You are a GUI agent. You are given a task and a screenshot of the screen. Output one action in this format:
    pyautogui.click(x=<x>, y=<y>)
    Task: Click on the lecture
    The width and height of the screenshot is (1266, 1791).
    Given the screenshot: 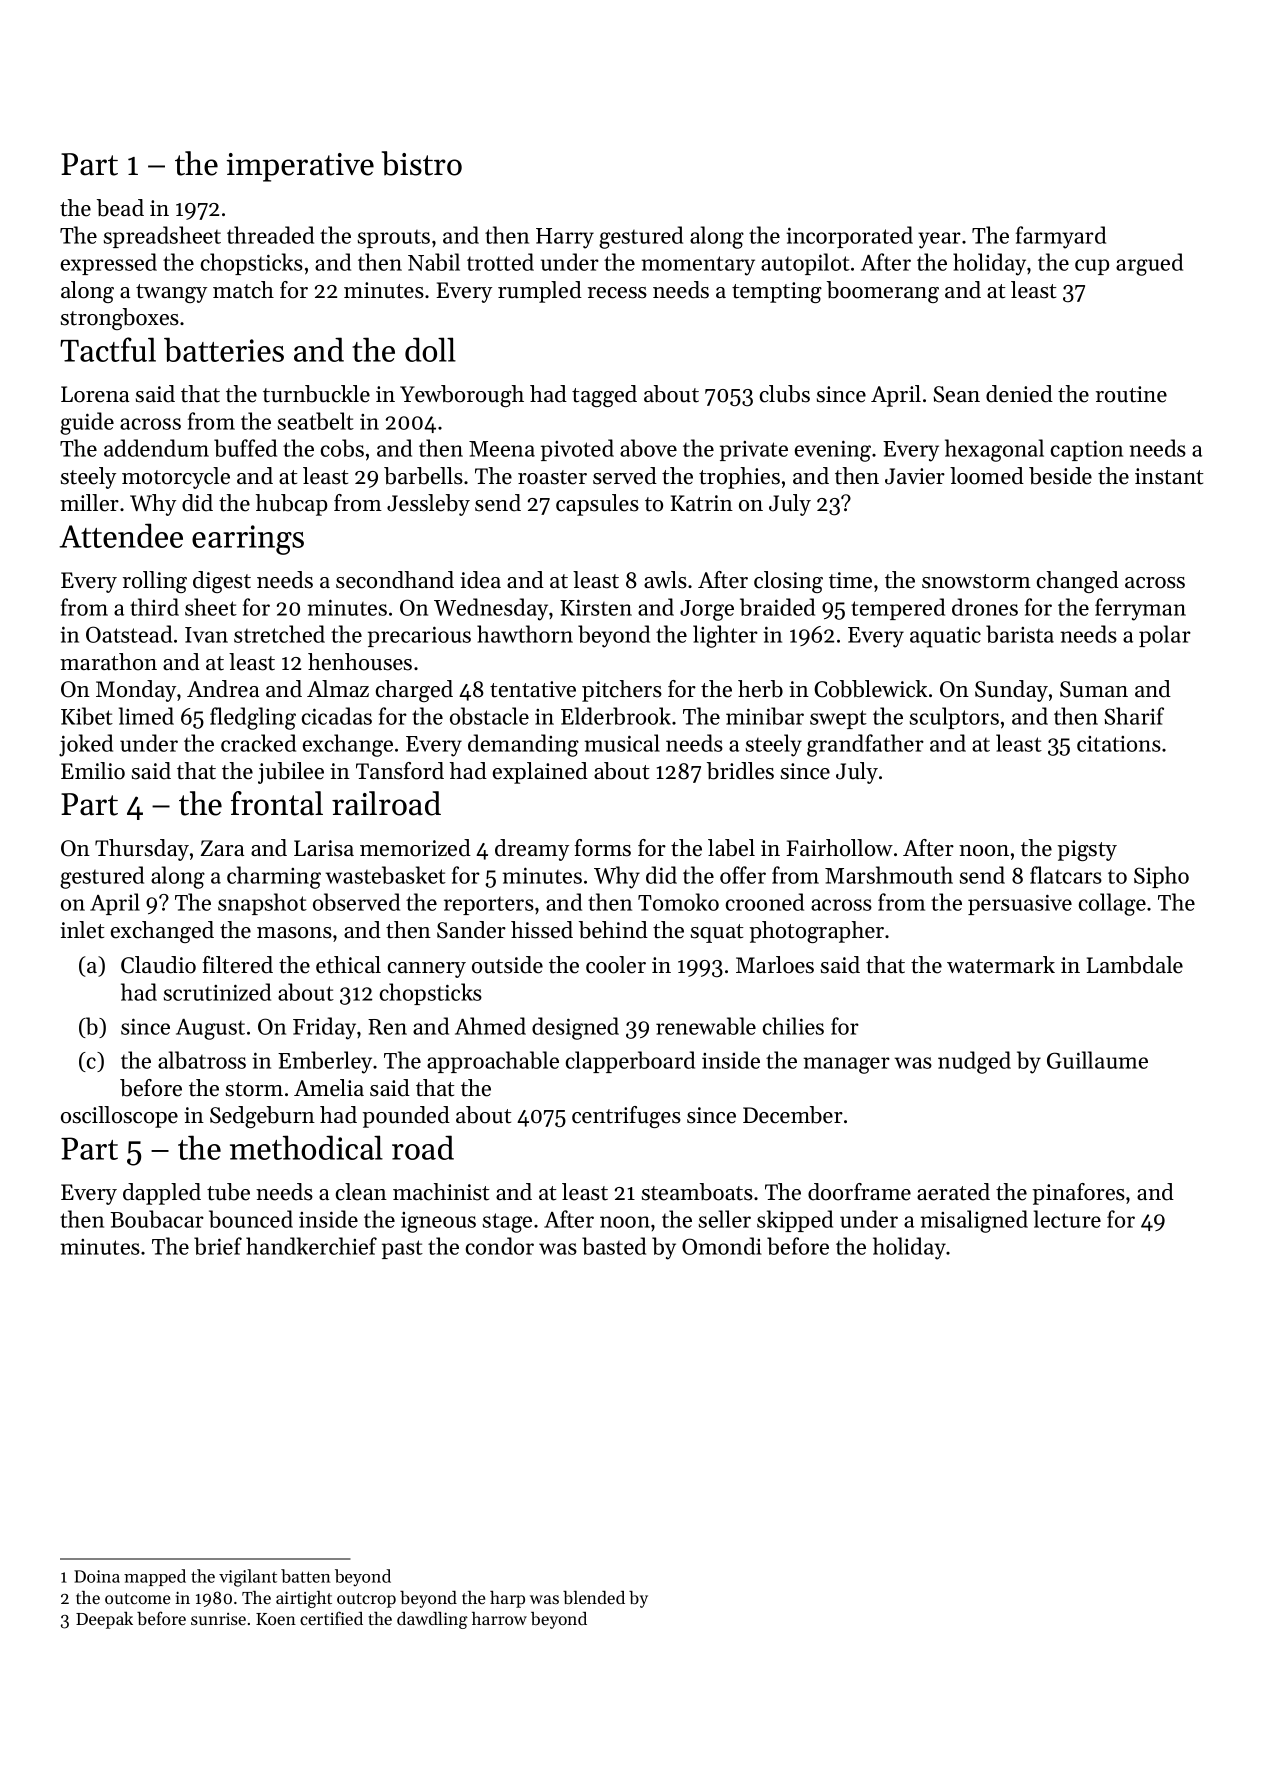 What is the action you would take?
    pyautogui.click(x=1067, y=1219)
